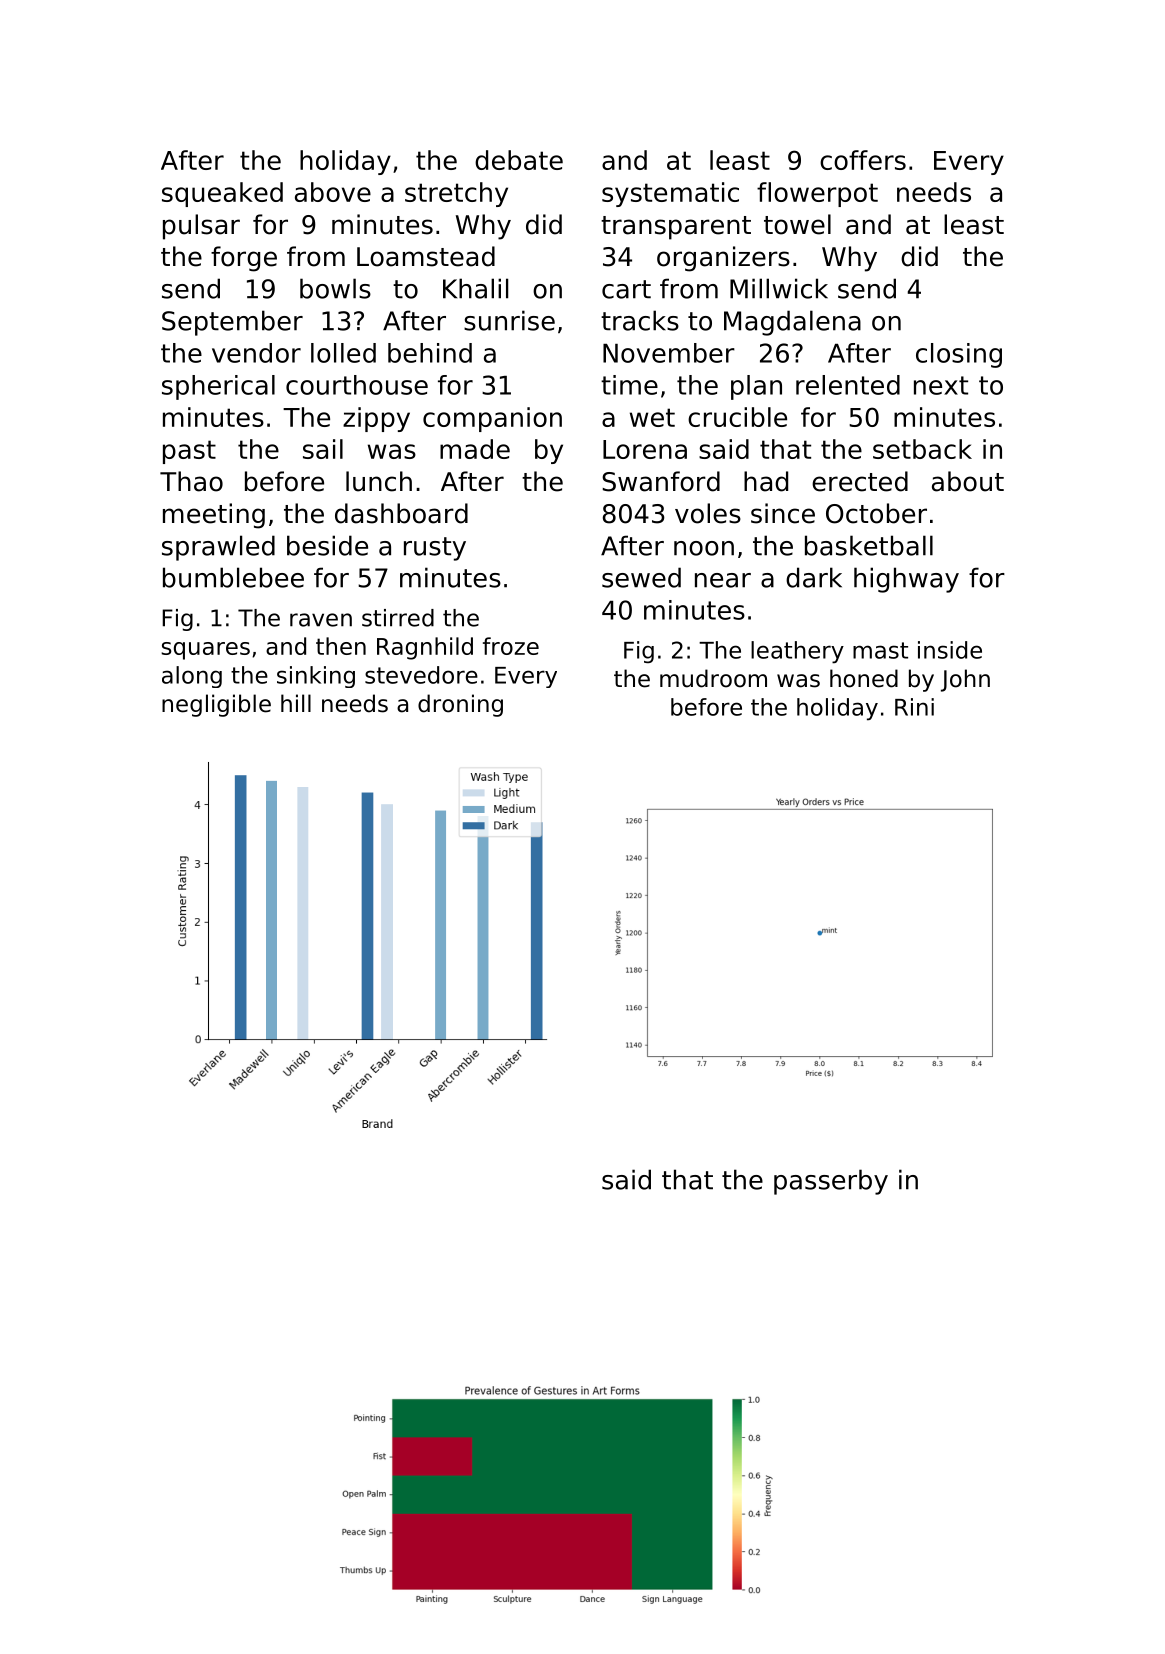  I want to click on squeaked, so click(222, 194).
